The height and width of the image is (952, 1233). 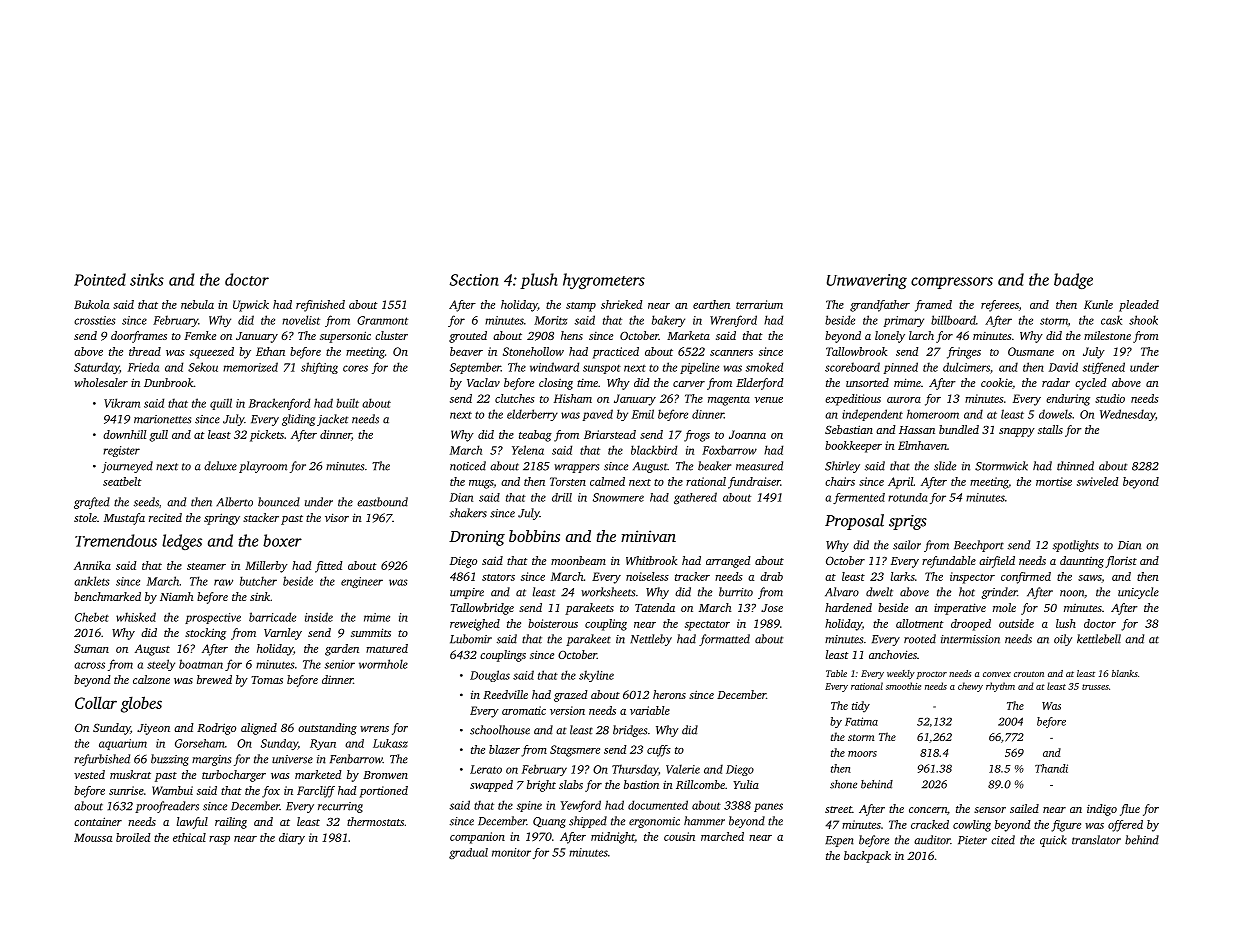 What do you see at coordinates (498, 577) in the image?
I see `stators` at bounding box center [498, 577].
